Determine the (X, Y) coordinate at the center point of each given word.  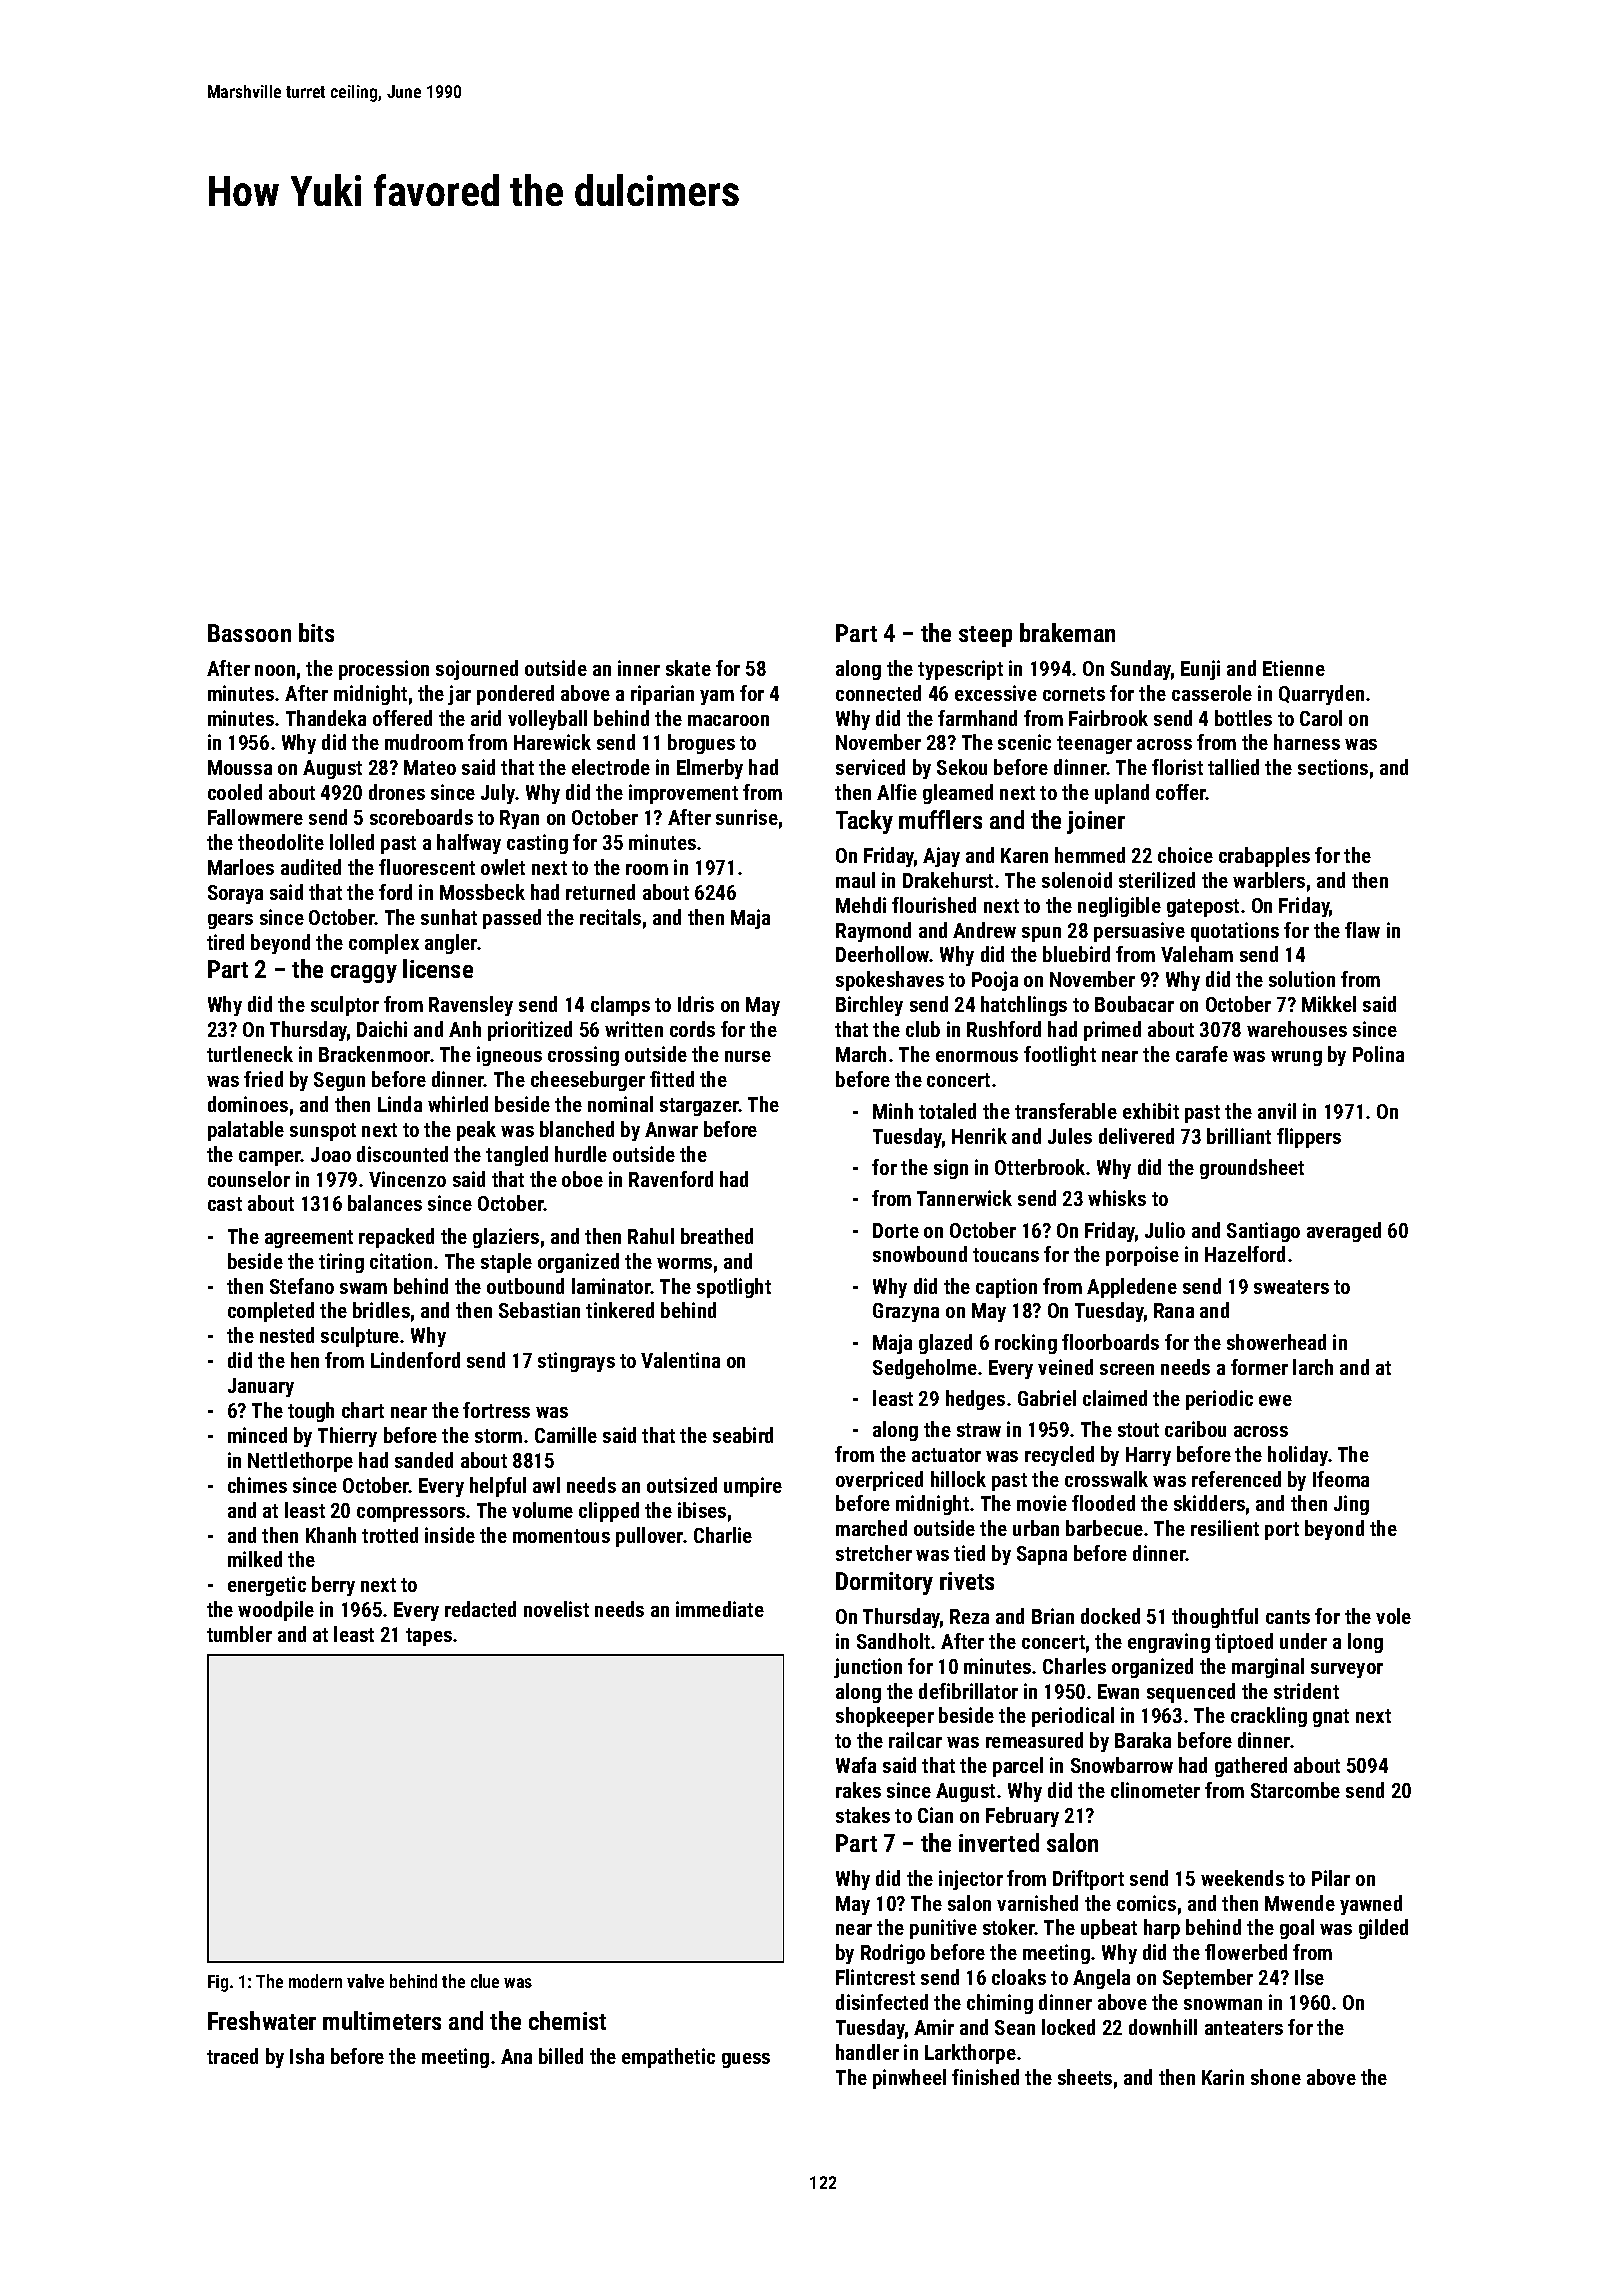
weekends (1242, 1878)
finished (985, 2077)
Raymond (873, 932)
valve (365, 1981)
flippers (1309, 1138)
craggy (364, 974)
